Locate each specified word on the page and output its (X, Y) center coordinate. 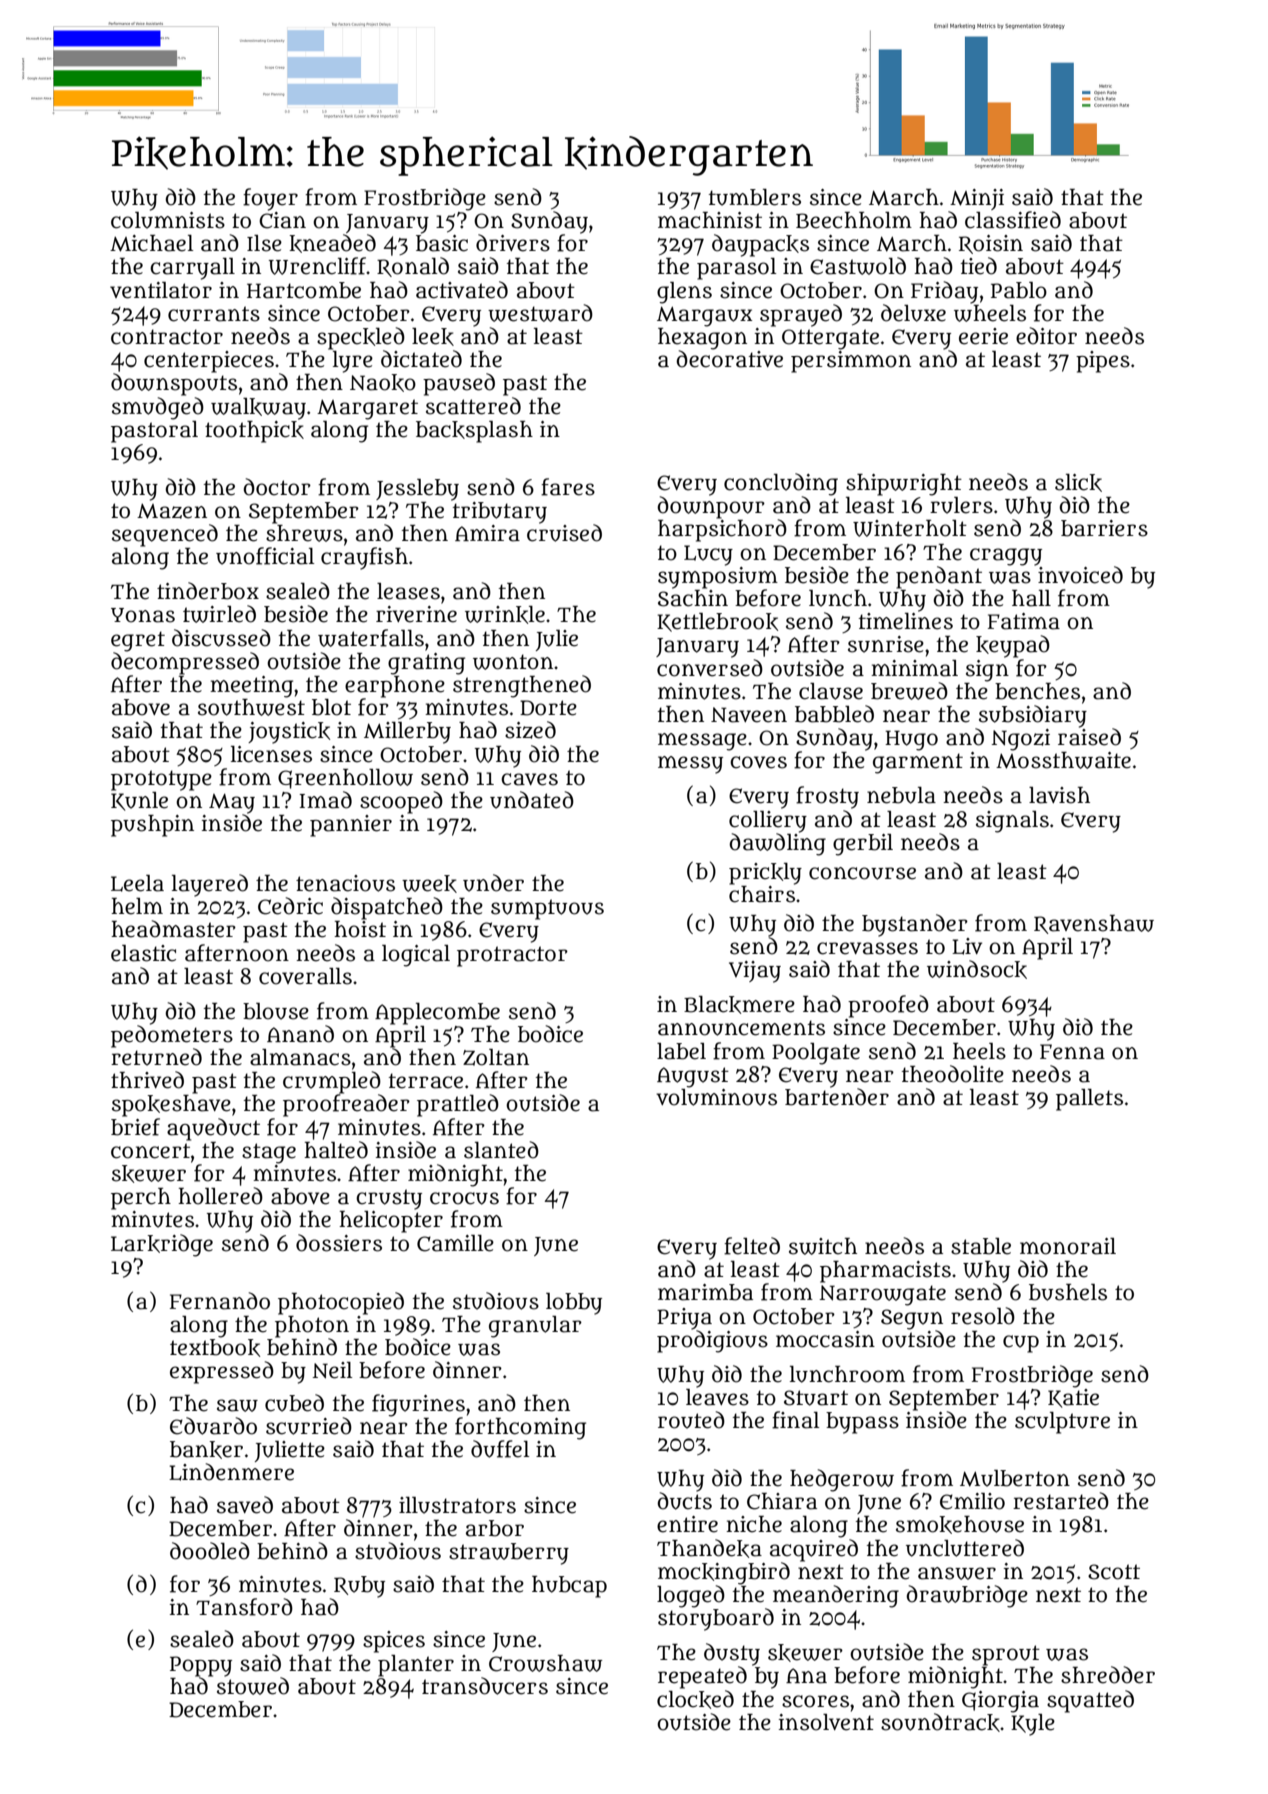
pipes (1103, 362)
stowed (253, 1686)
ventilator (161, 290)
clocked (695, 1699)
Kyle (1033, 1725)
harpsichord (722, 530)
